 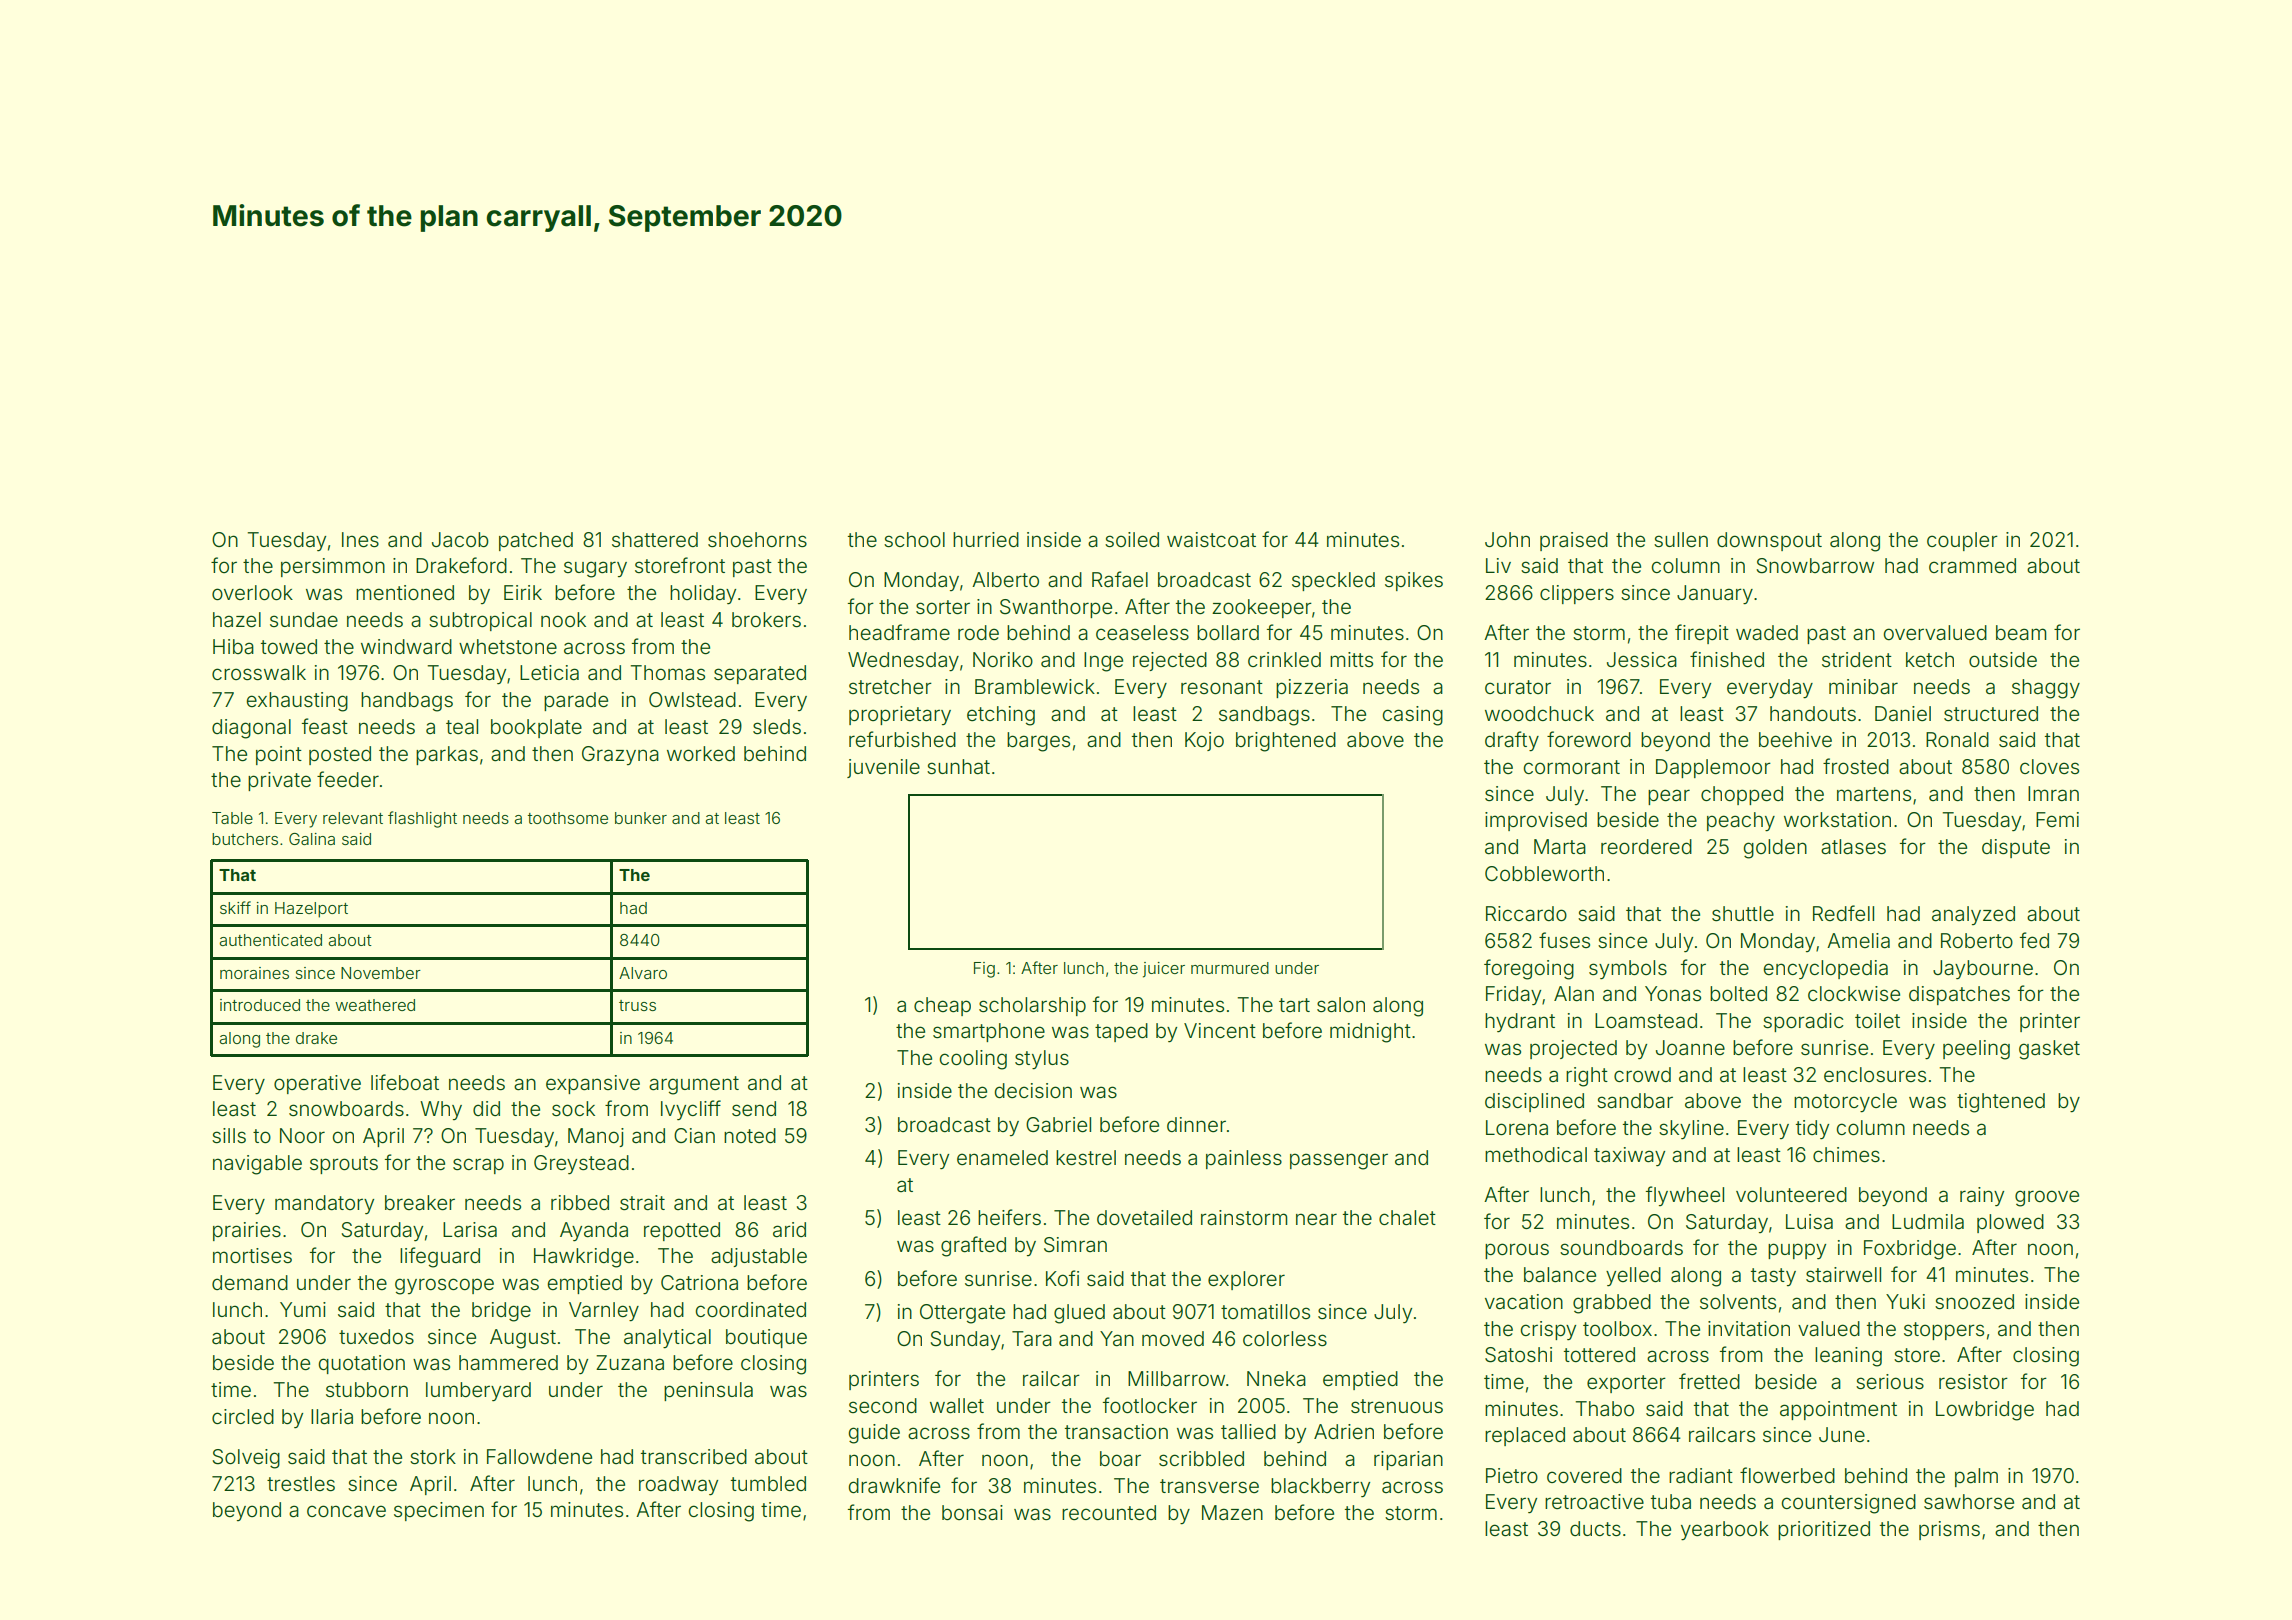 What do you see at coordinates (1246, 1280) in the image?
I see `explorer` at bounding box center [1246, 1280].
